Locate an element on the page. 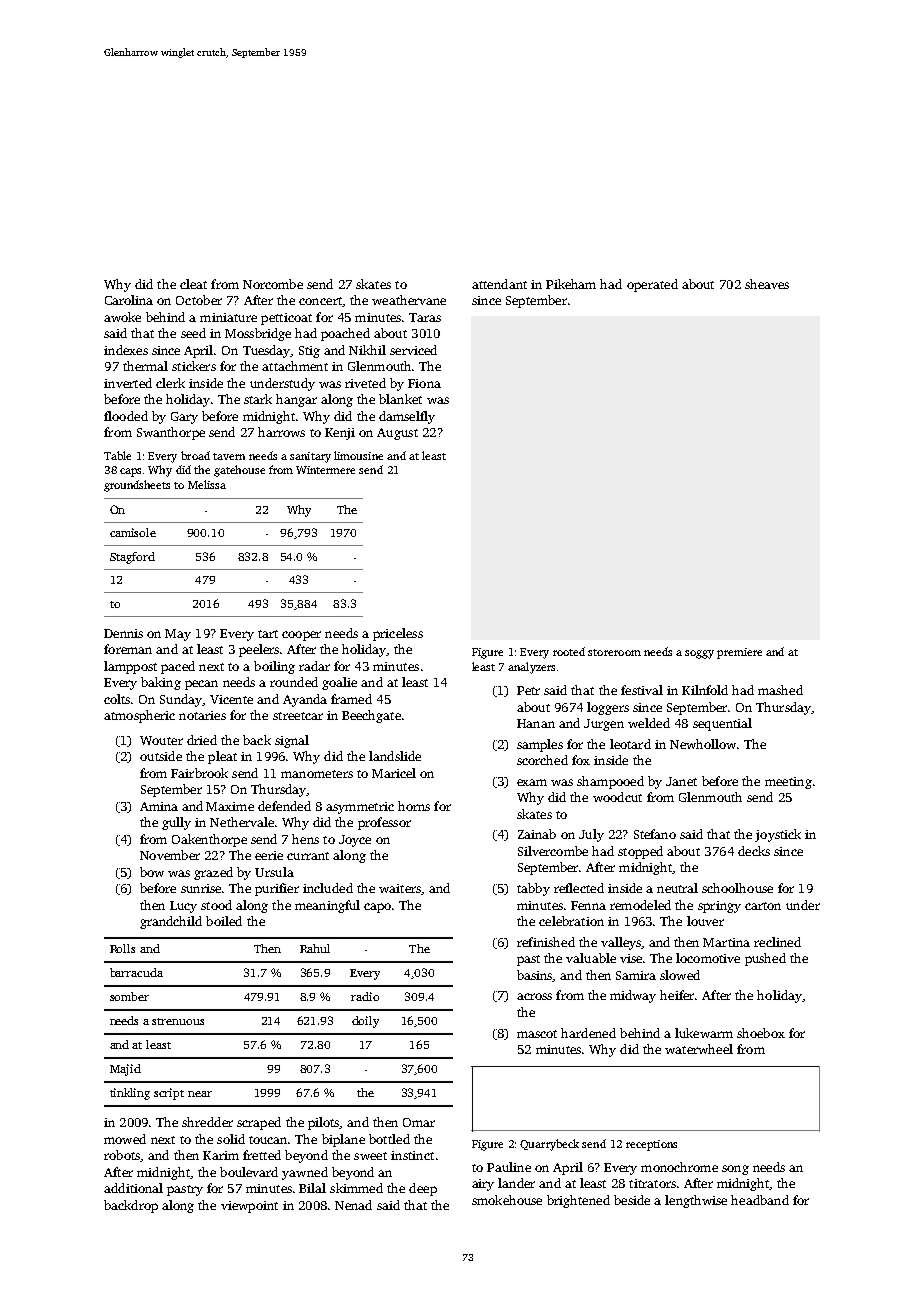 This document has height=1308, width=924. radio is located at coordinates (365, 996).
